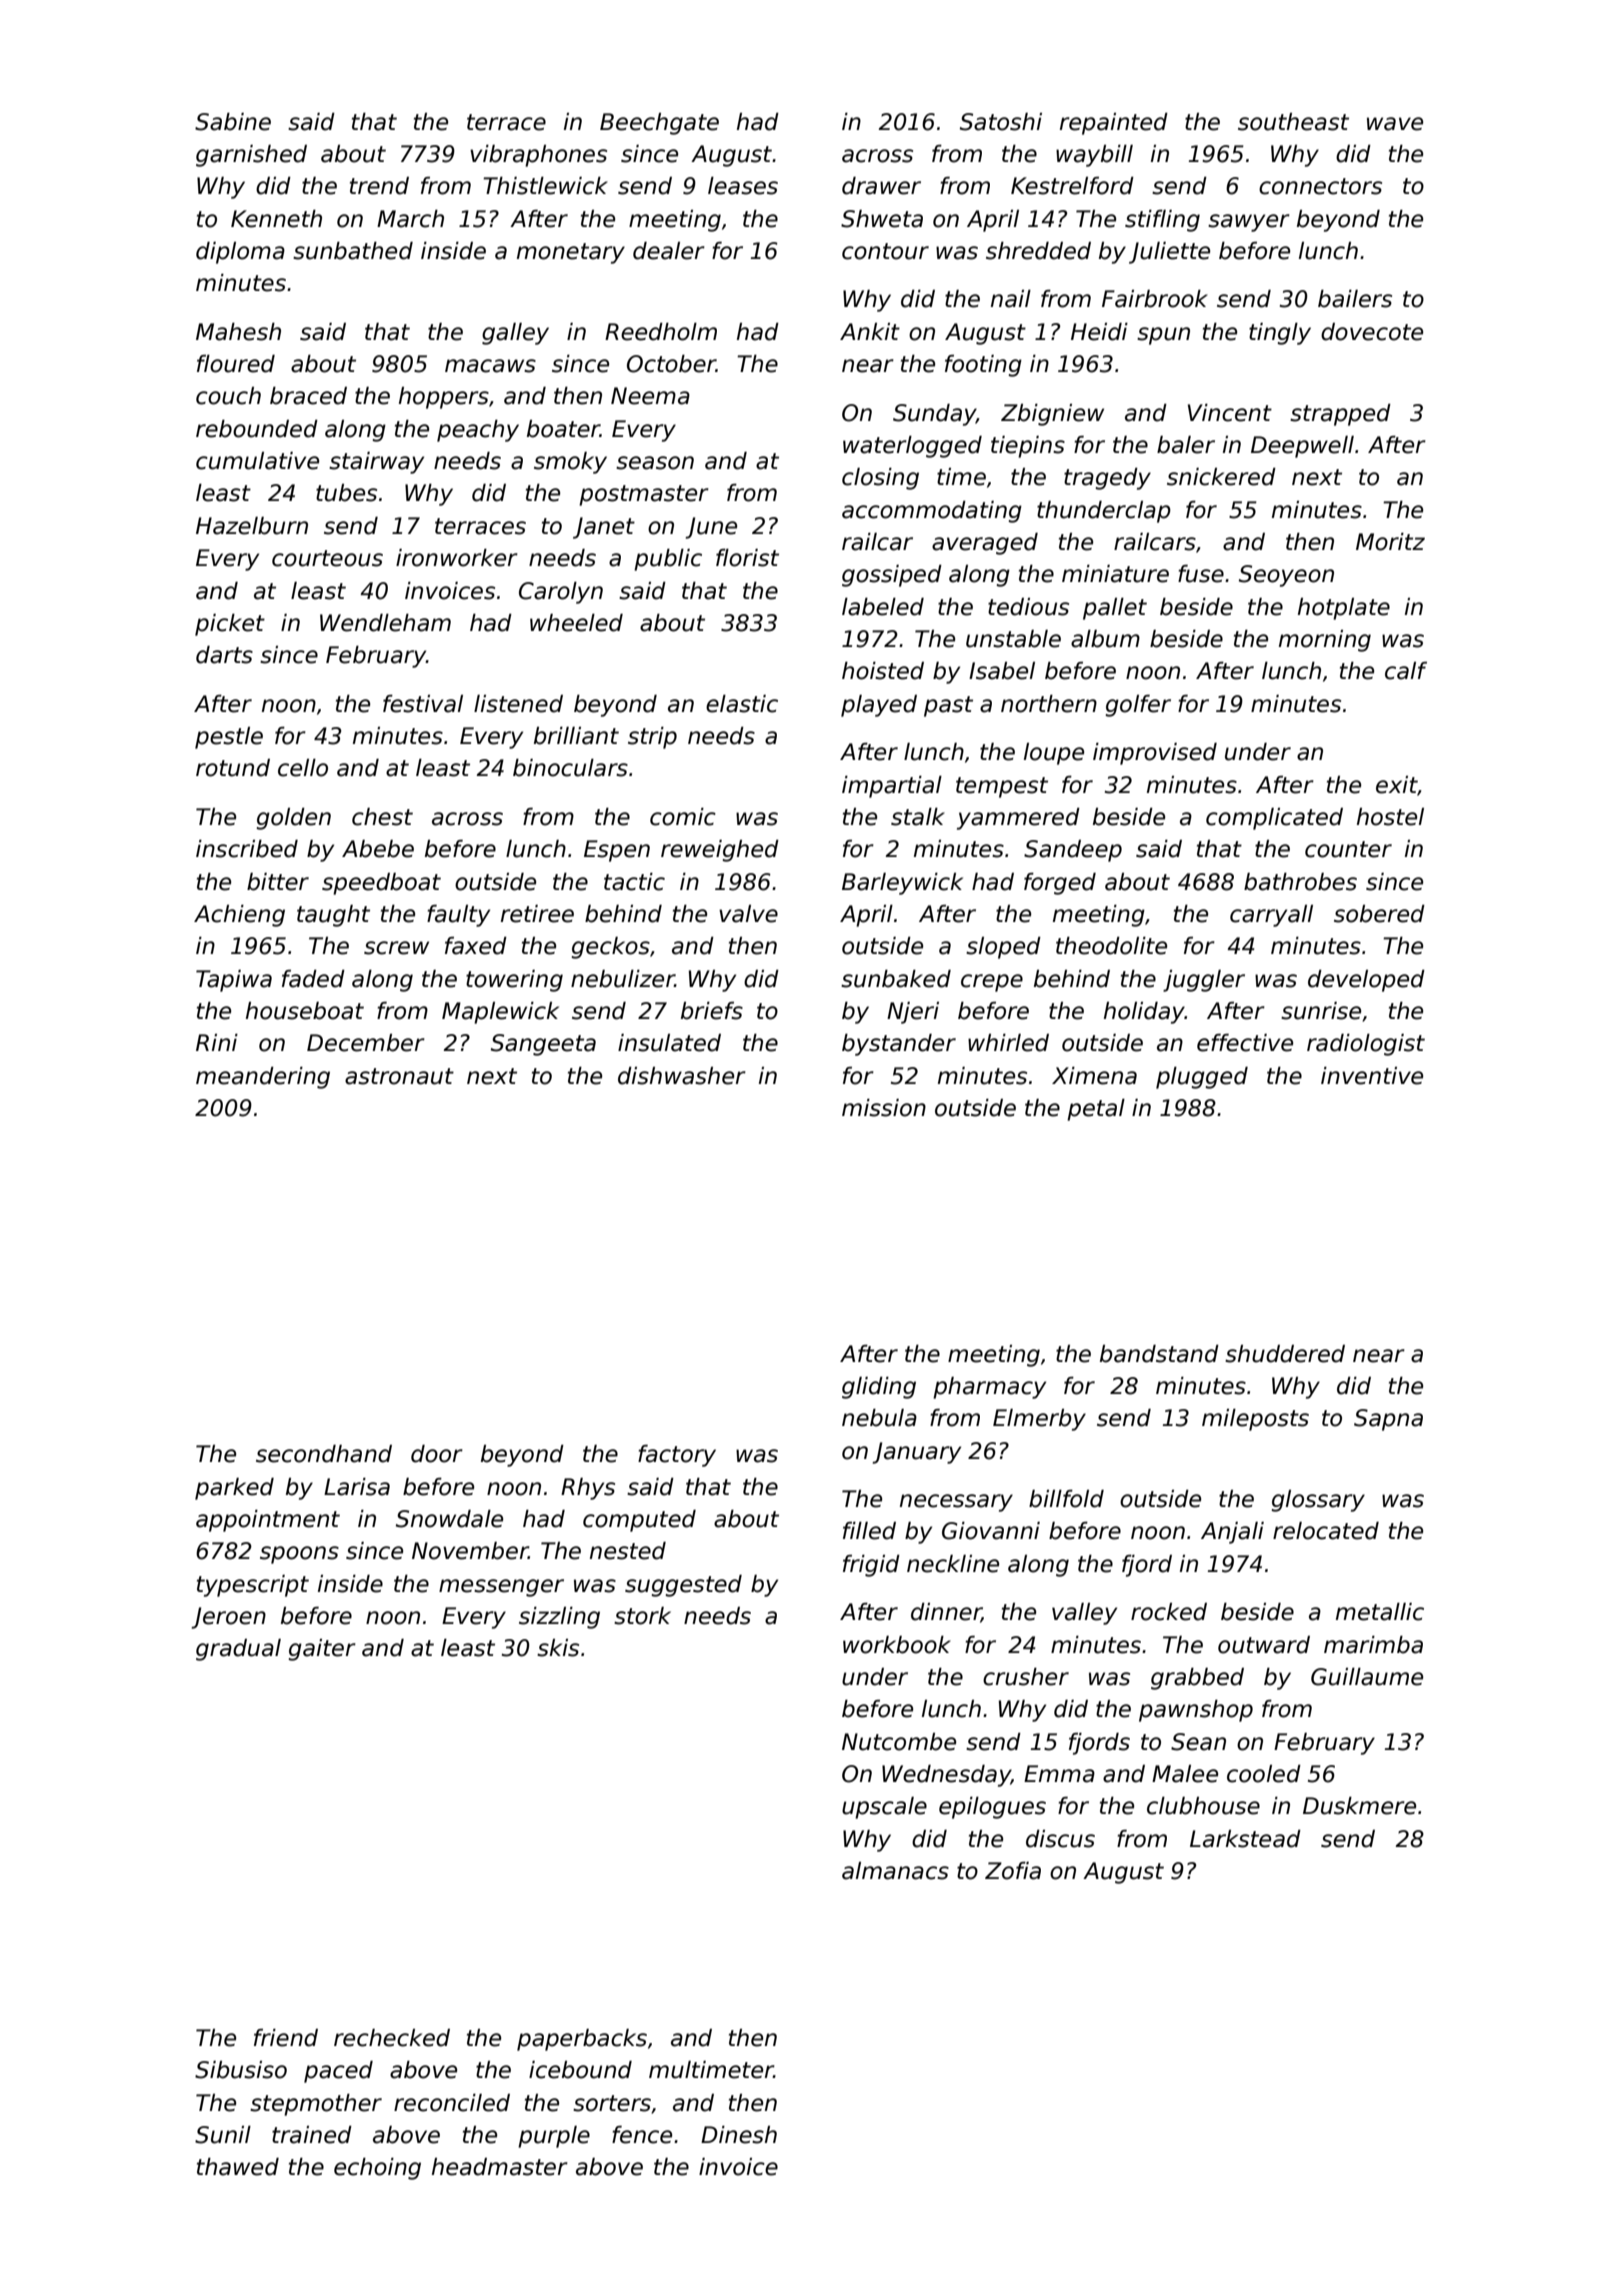 This screenshot has width=1620, height=2292. Describe the element at coordinates (538, 156) in the screenshot. I see `vibraphones` at that location.
